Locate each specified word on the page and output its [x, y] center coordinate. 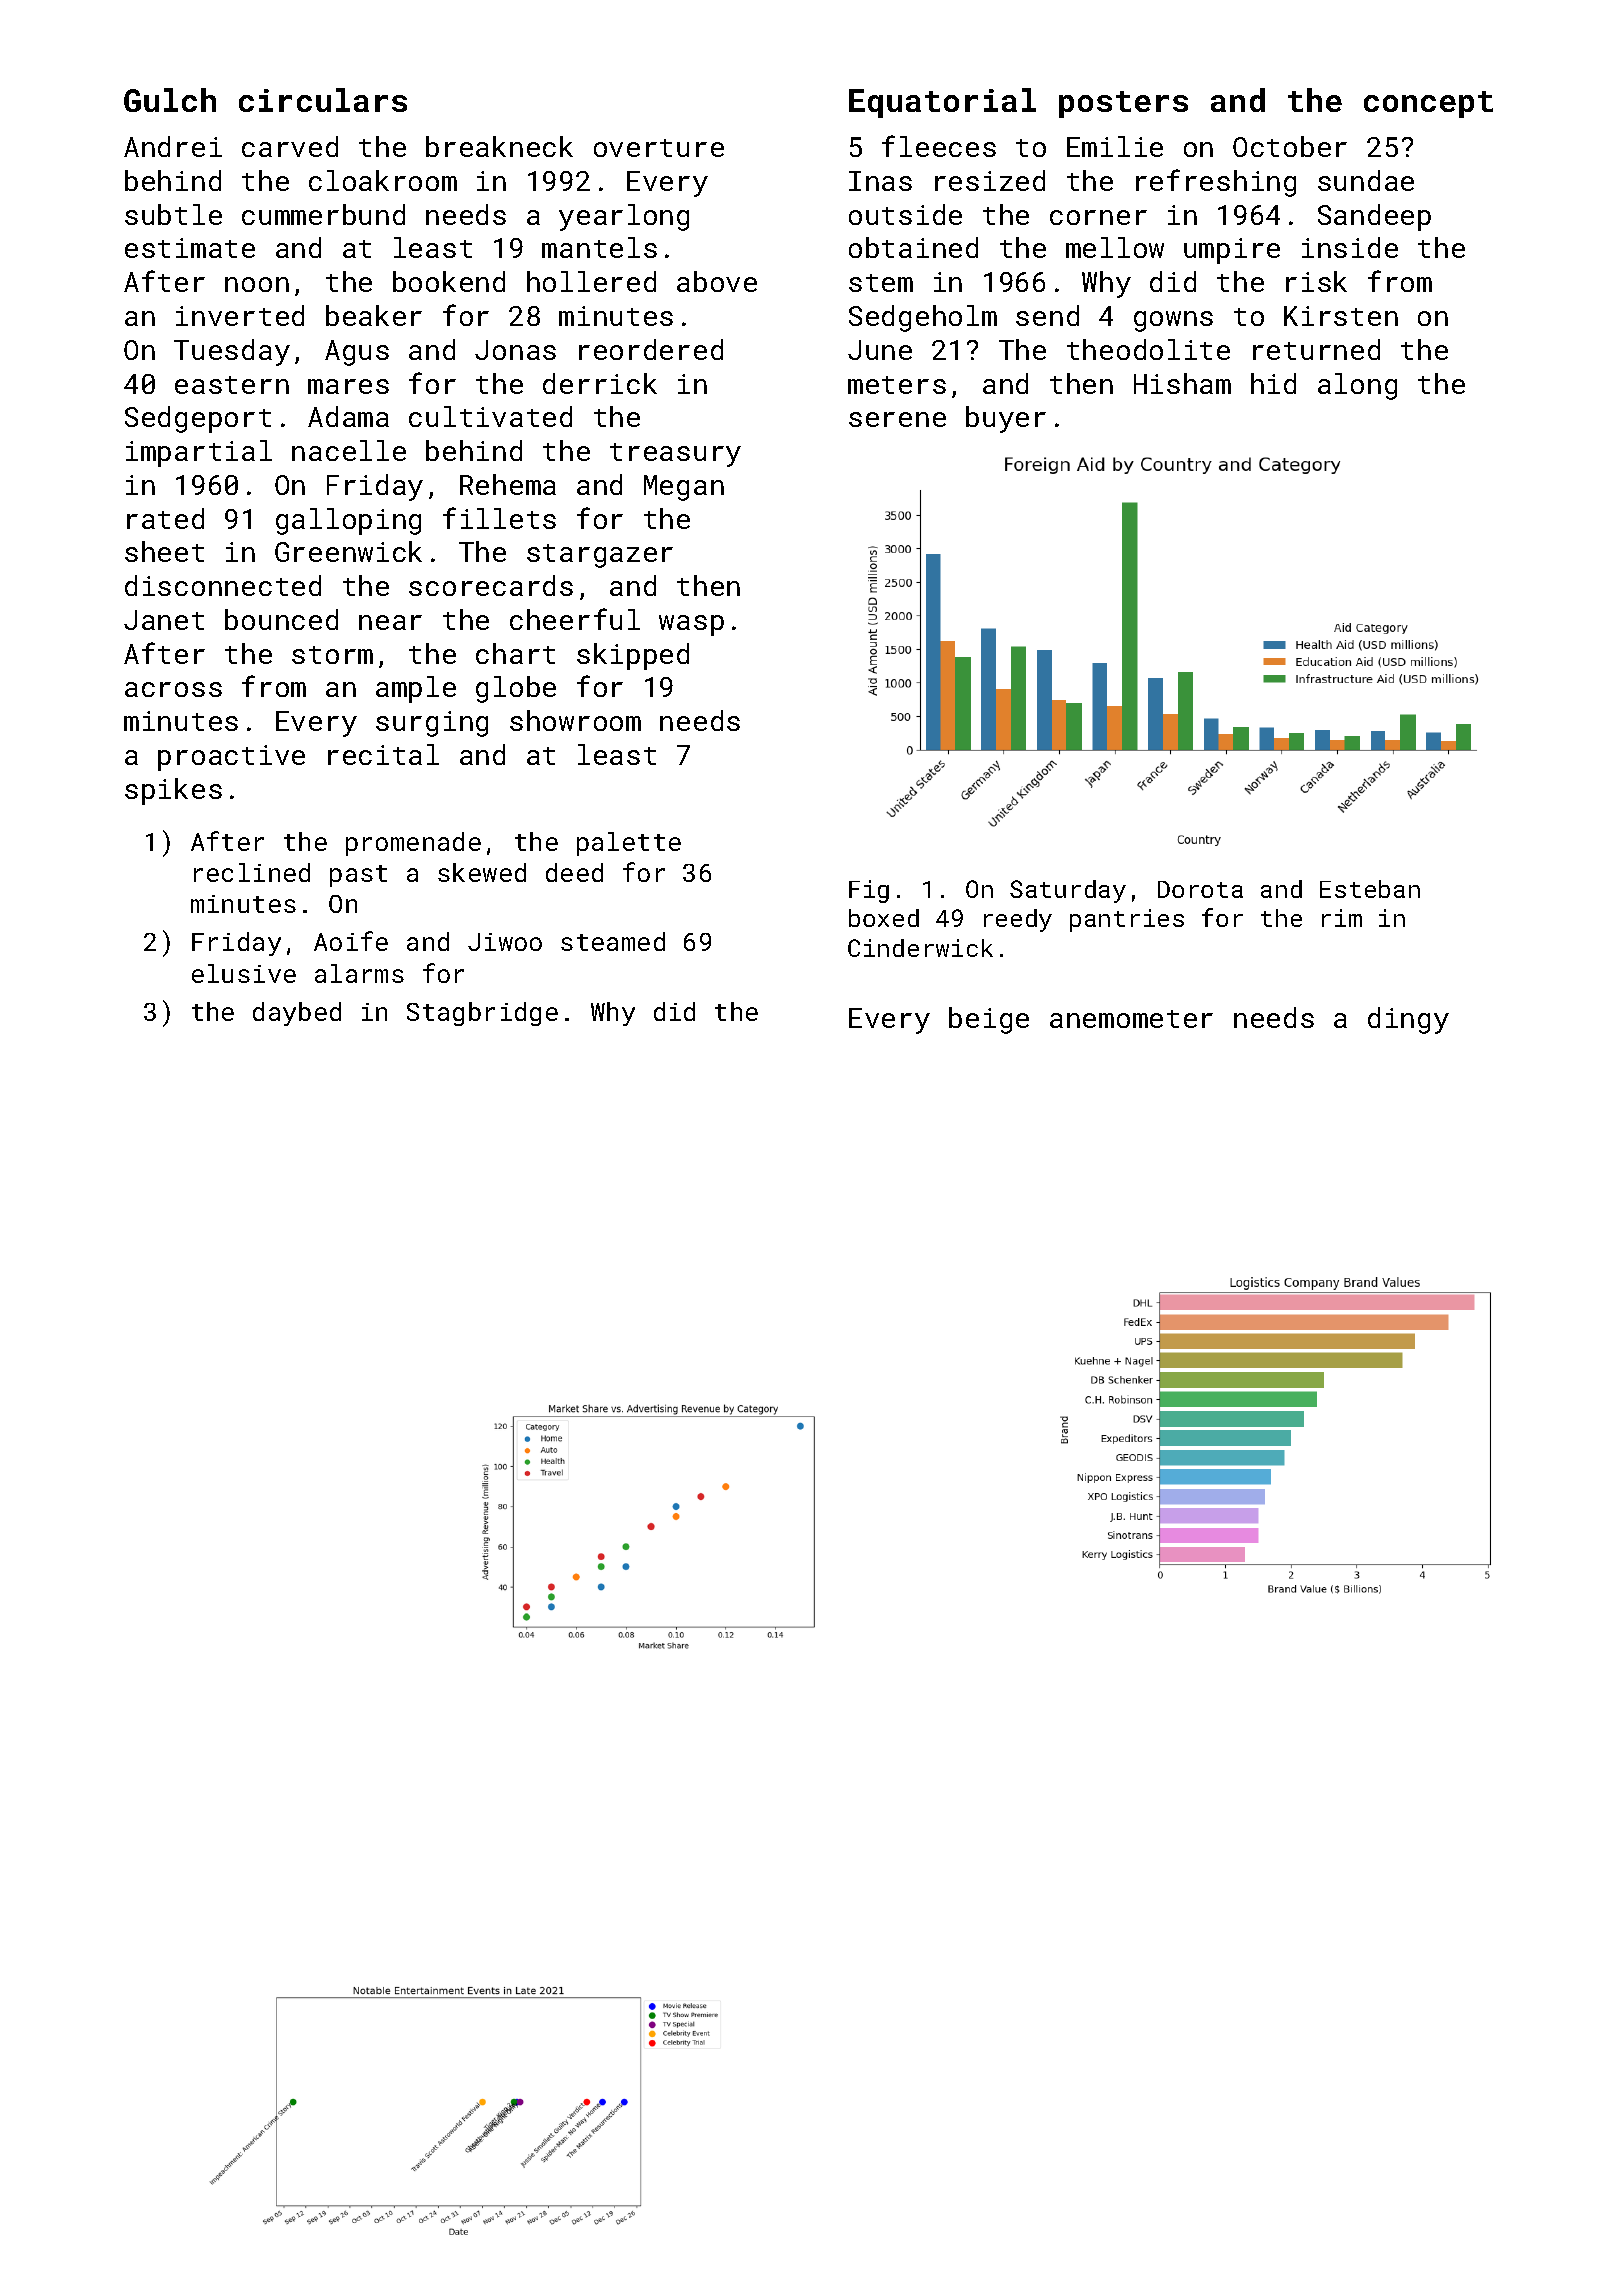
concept [1428, 104]
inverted [240, 315]
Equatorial [942, 103]
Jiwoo [505, 942]
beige [989, 1020]
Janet [164, 620]
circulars [323, 100]
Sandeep [1374, 217]
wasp [691, 625]
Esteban [1370, 889]
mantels [599, 247]
